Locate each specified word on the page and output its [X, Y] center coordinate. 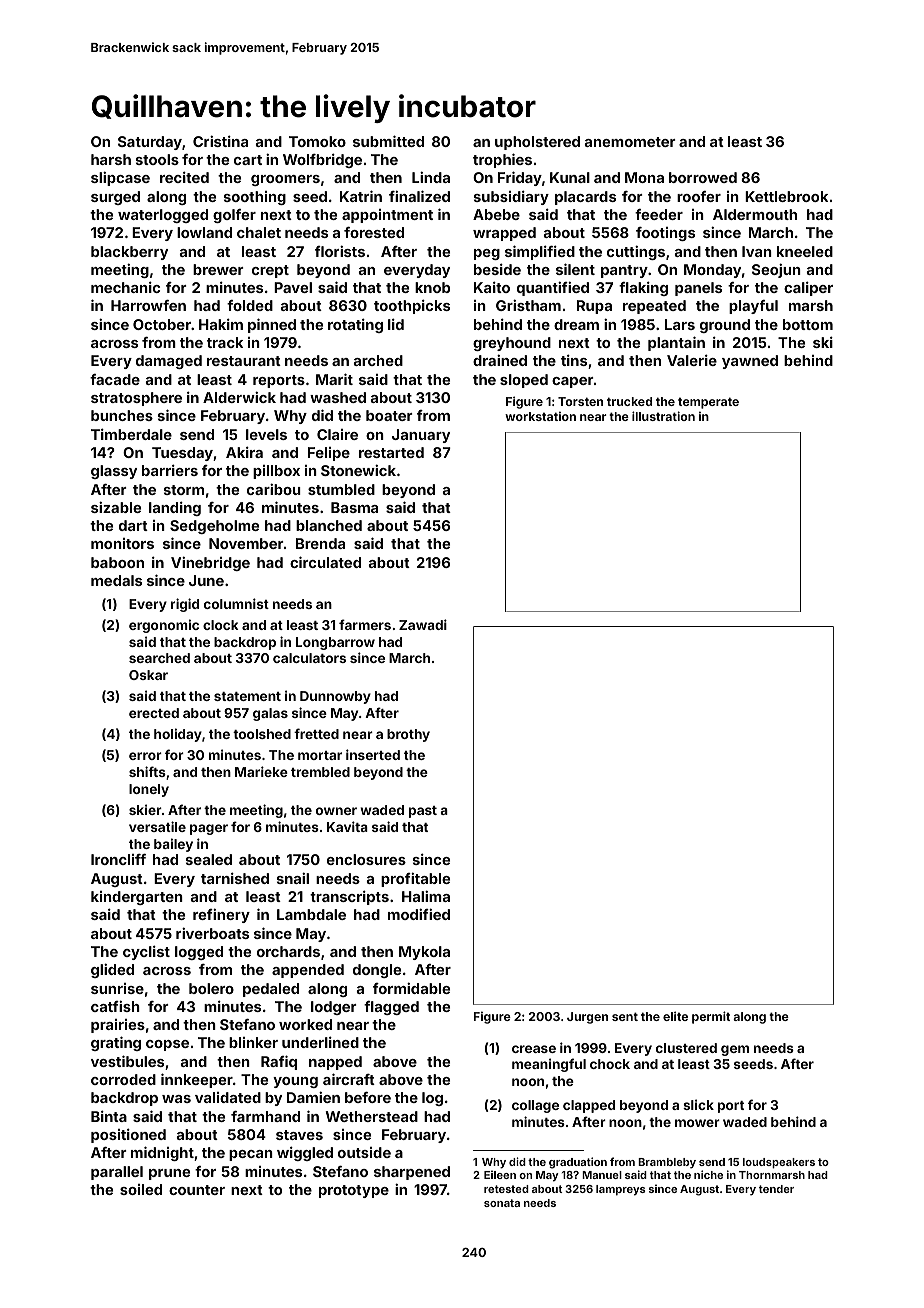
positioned [128, 1135]
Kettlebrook [786, 196]
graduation [578, 1163]
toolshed [262, 734]
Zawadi [423, 624]
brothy [408, 735]
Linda [431, 177]
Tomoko [317, 141]
